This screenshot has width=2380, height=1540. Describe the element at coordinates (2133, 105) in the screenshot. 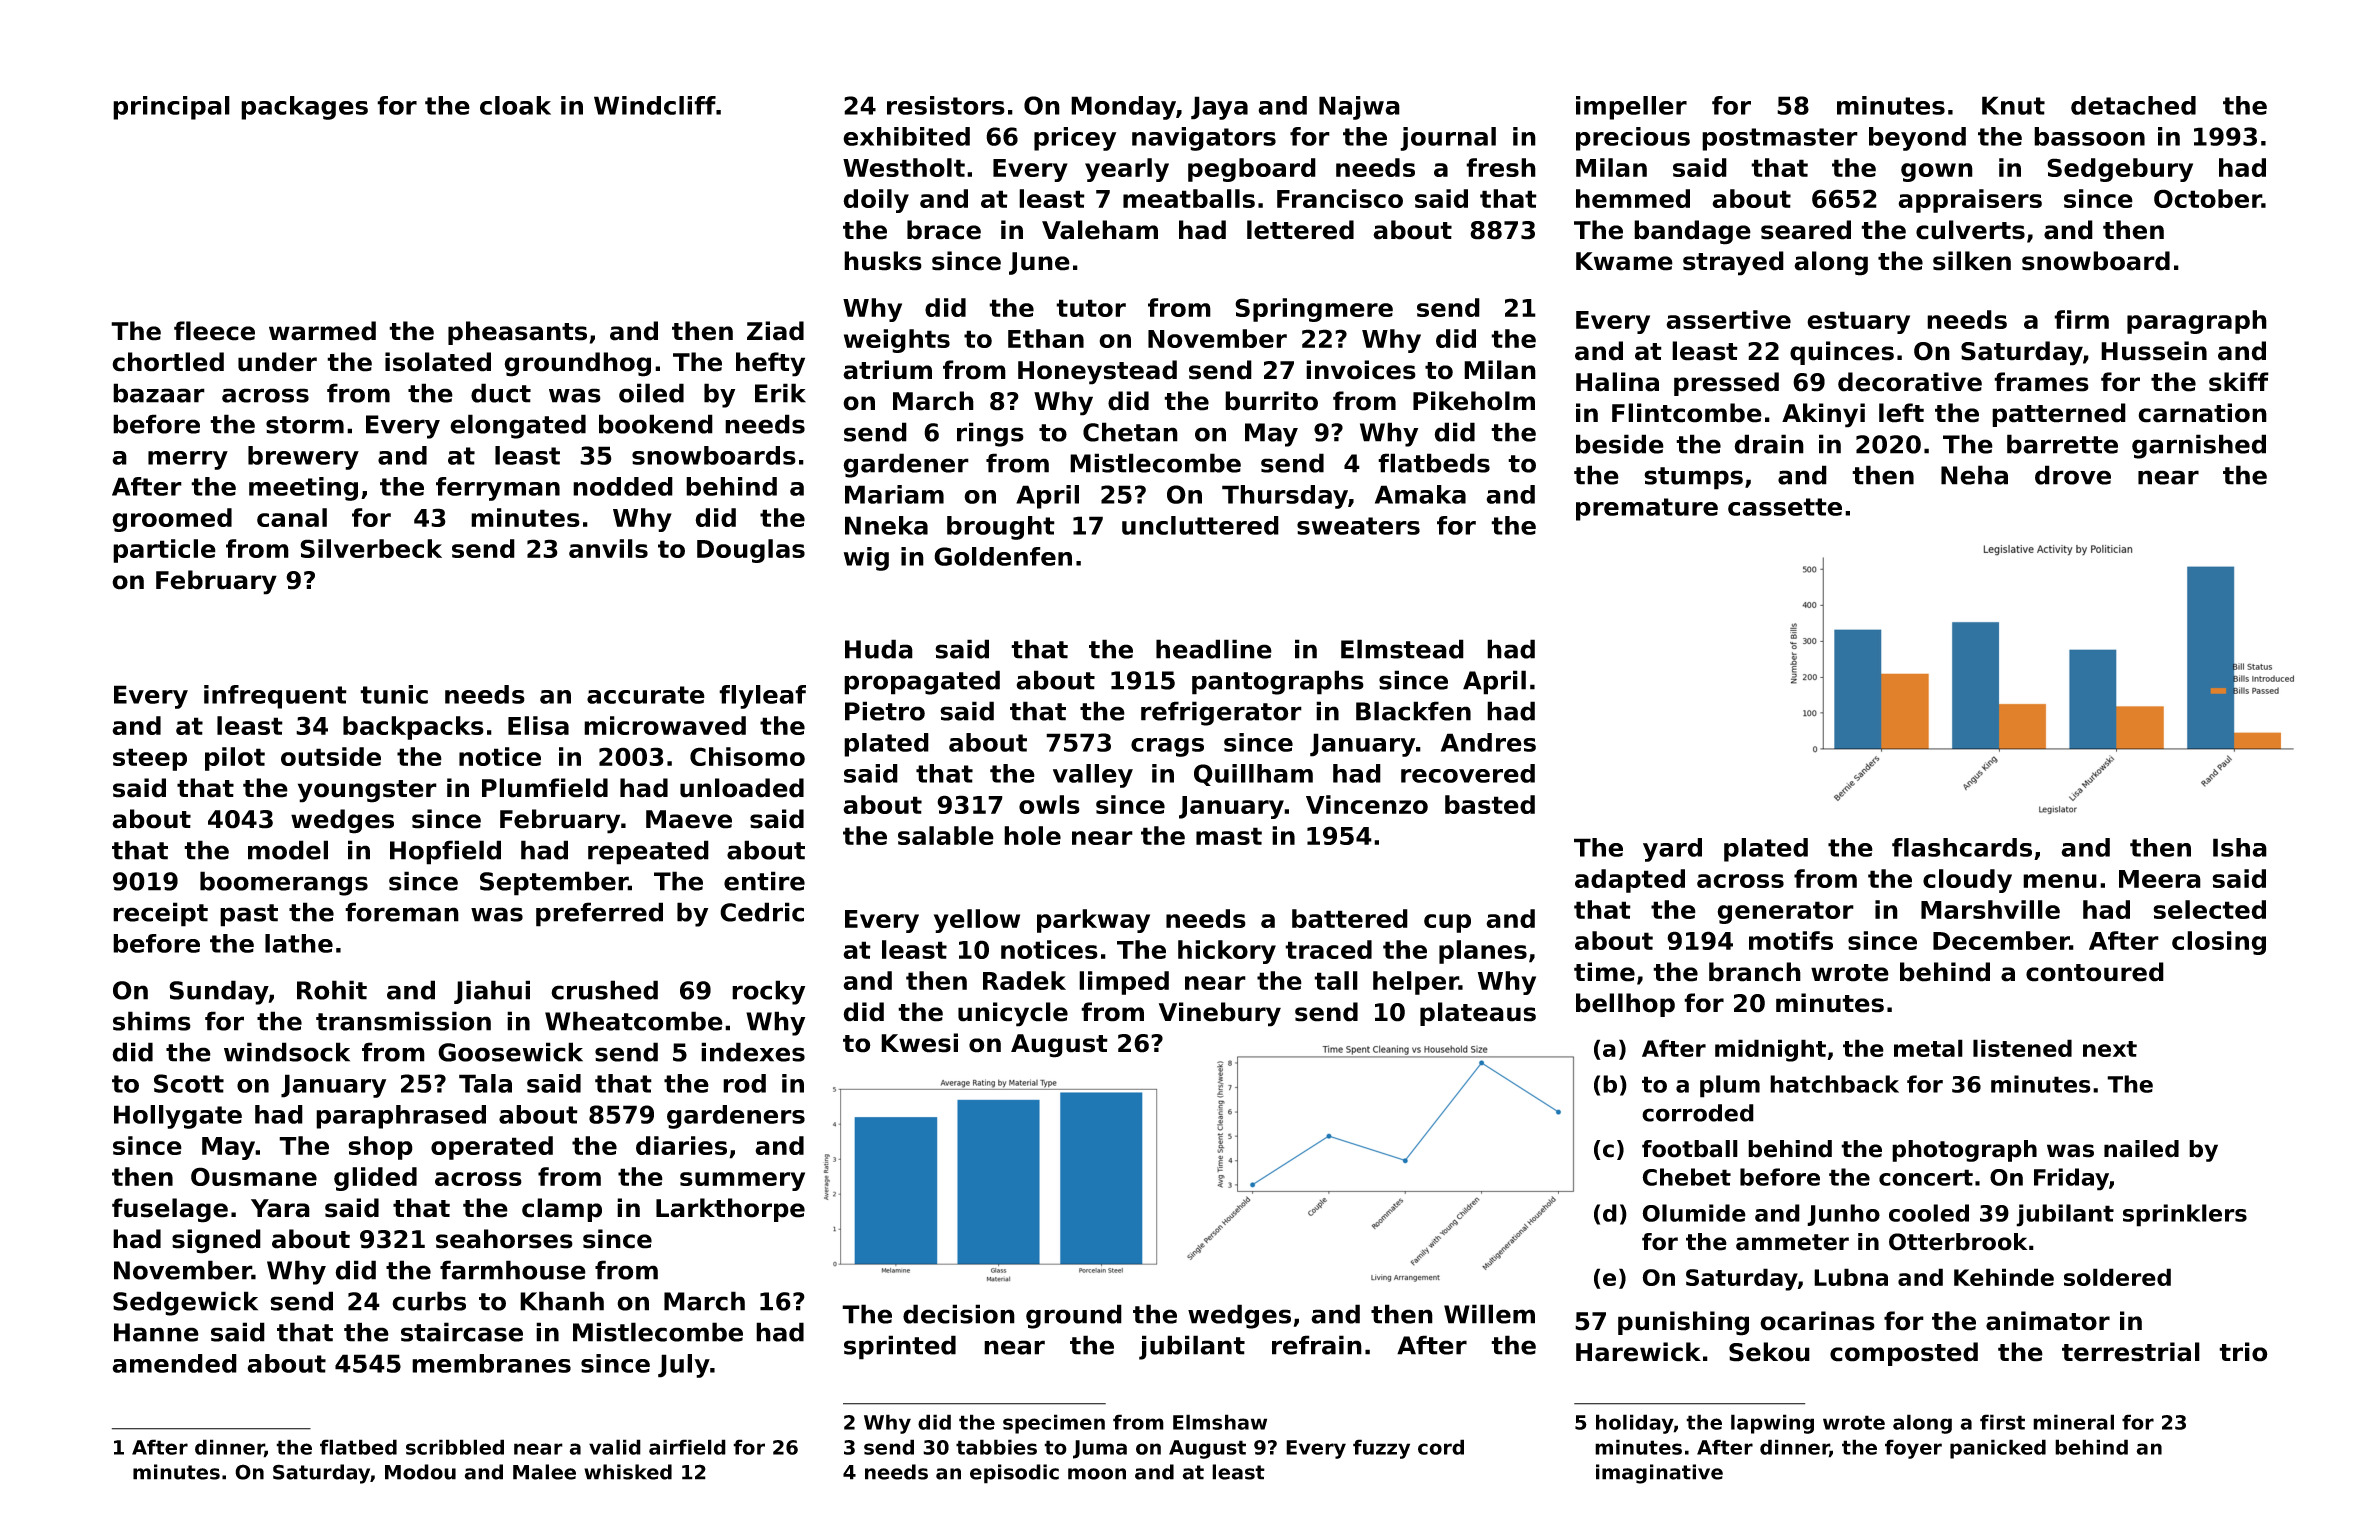

I see `detached` at that location.
